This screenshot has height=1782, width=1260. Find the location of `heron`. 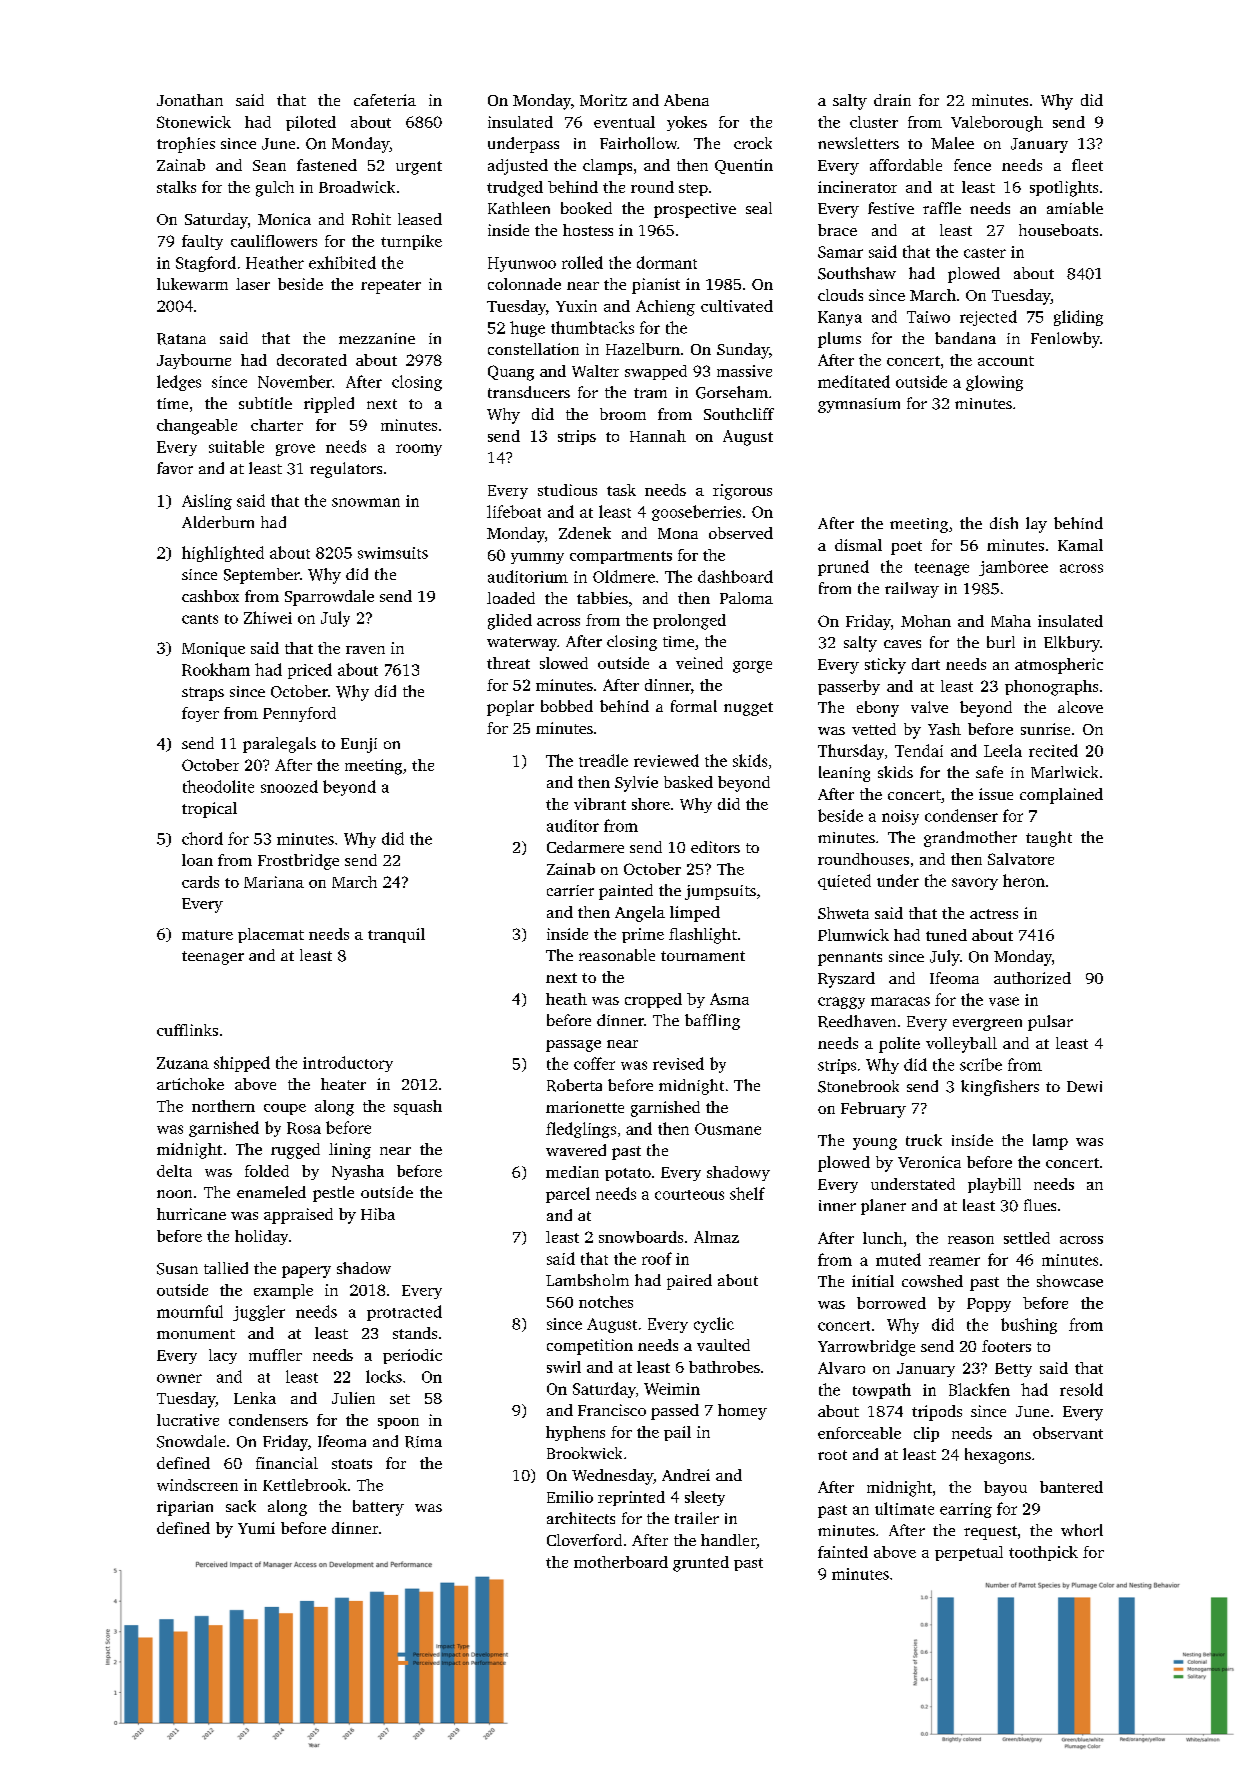

heron is located at coordinates (1024, 880).
